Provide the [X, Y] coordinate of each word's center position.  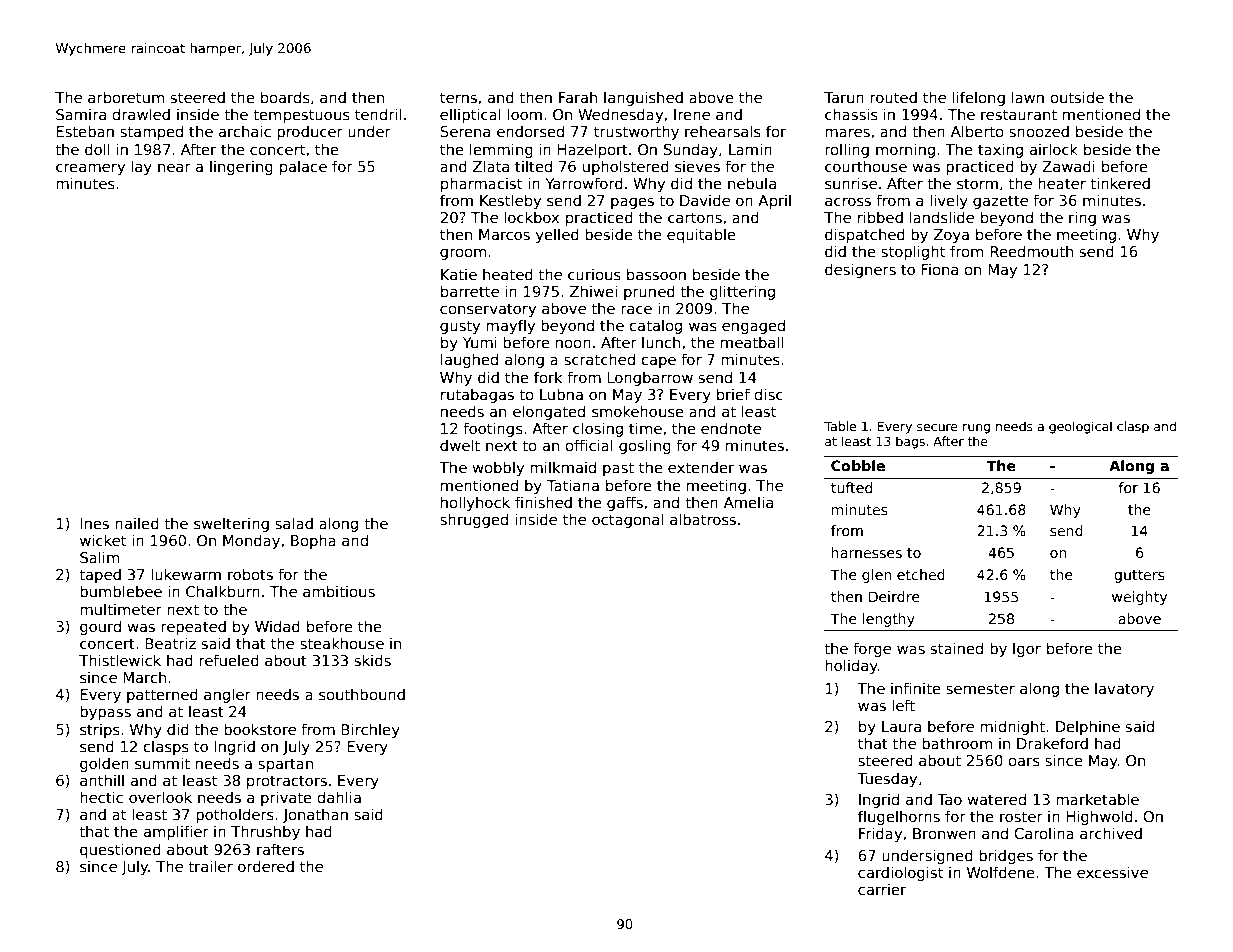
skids [373, 660]
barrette [470, 291]
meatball [752, 342]
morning [905, 150]
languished [643, 98]
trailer [210, 866]
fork [548, 377]
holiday [851, 666]
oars [1024, 761]
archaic [245, 131]
